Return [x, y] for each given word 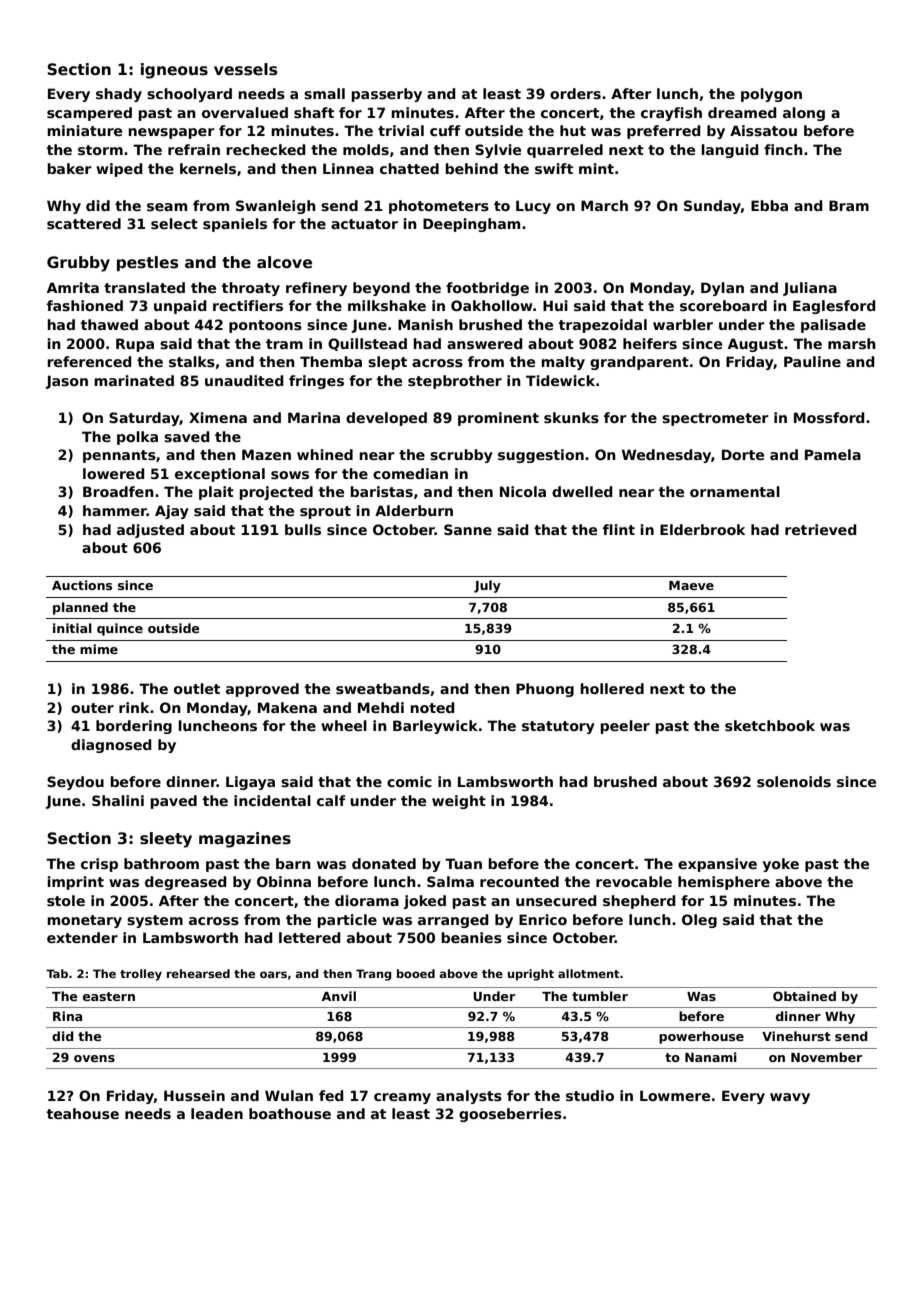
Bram [849, 205]
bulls [303, 529]
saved [187, 436]
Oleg [699, 921]
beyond [381, 289]
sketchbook [770, 725]
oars [273, 974]
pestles [147, 263]
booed [416, 973]
